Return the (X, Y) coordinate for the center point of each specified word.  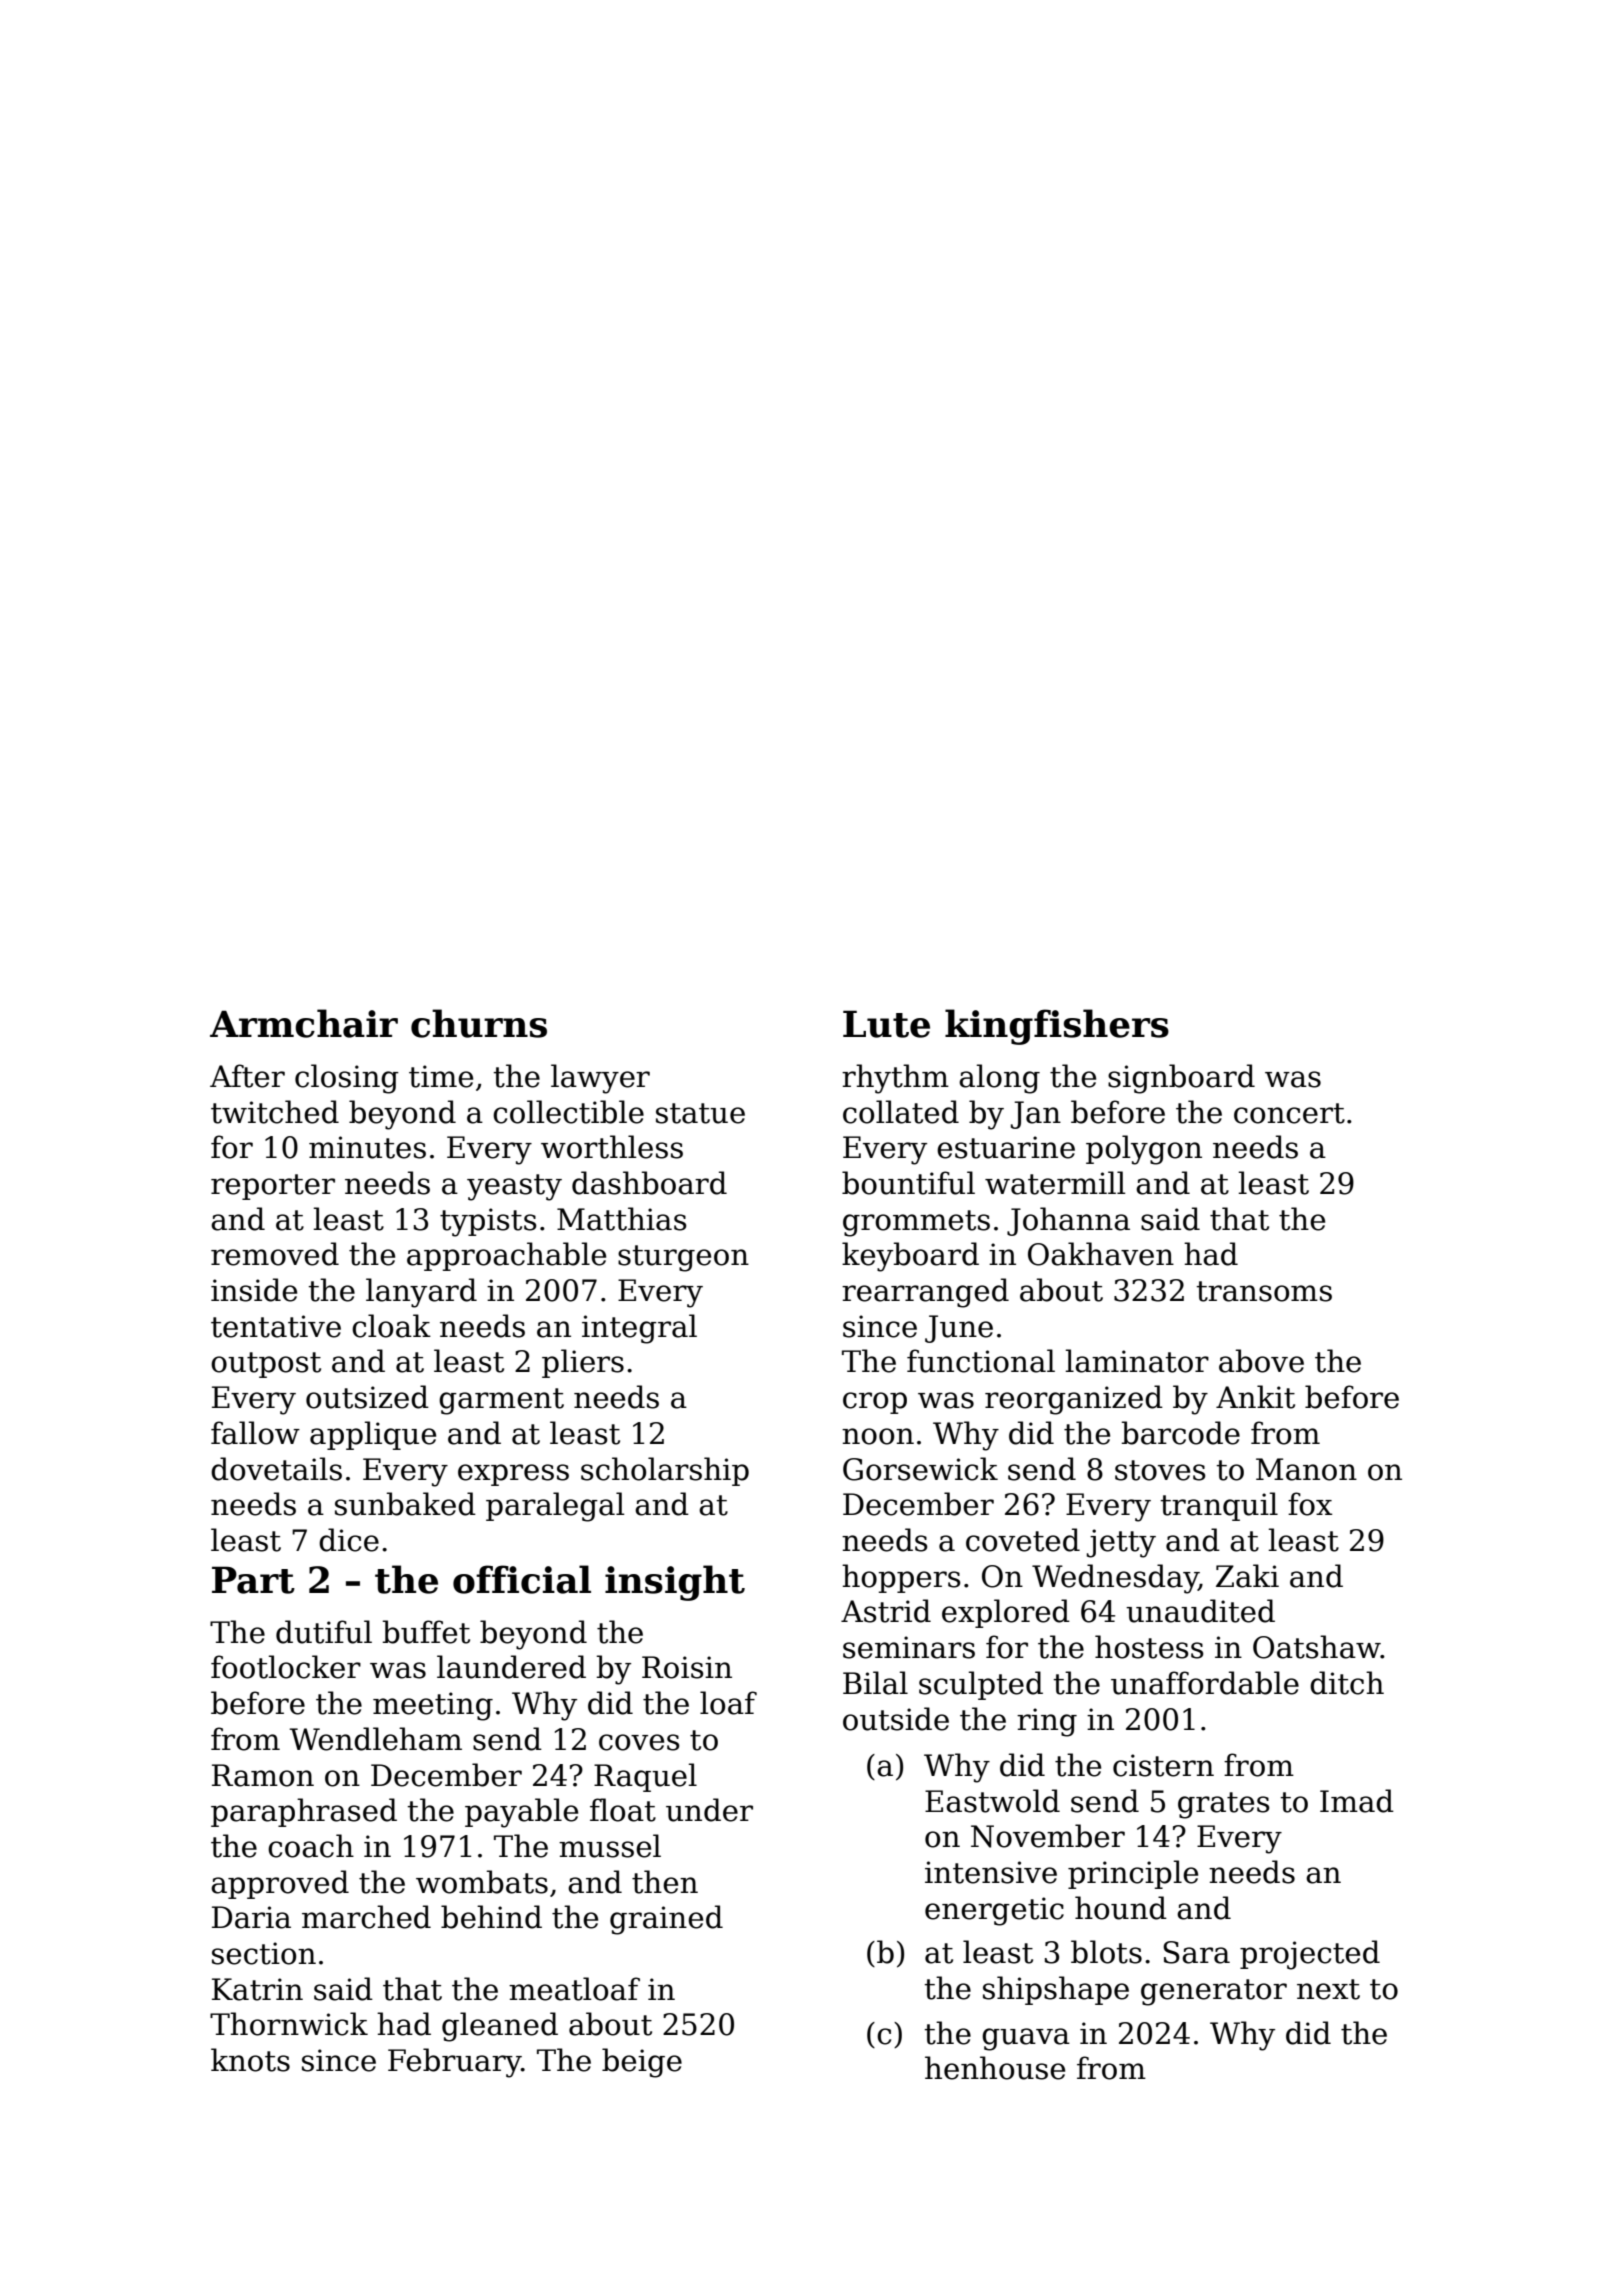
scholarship (665, 1471)
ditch (1347, 1683)
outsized (367, 1397)
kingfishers (1057, 1027)
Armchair (304, 1023)
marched (366, 1917)
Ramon (263, 1775)
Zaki (1247, 1576)
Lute (886, 1024)
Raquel (645, 1777)
